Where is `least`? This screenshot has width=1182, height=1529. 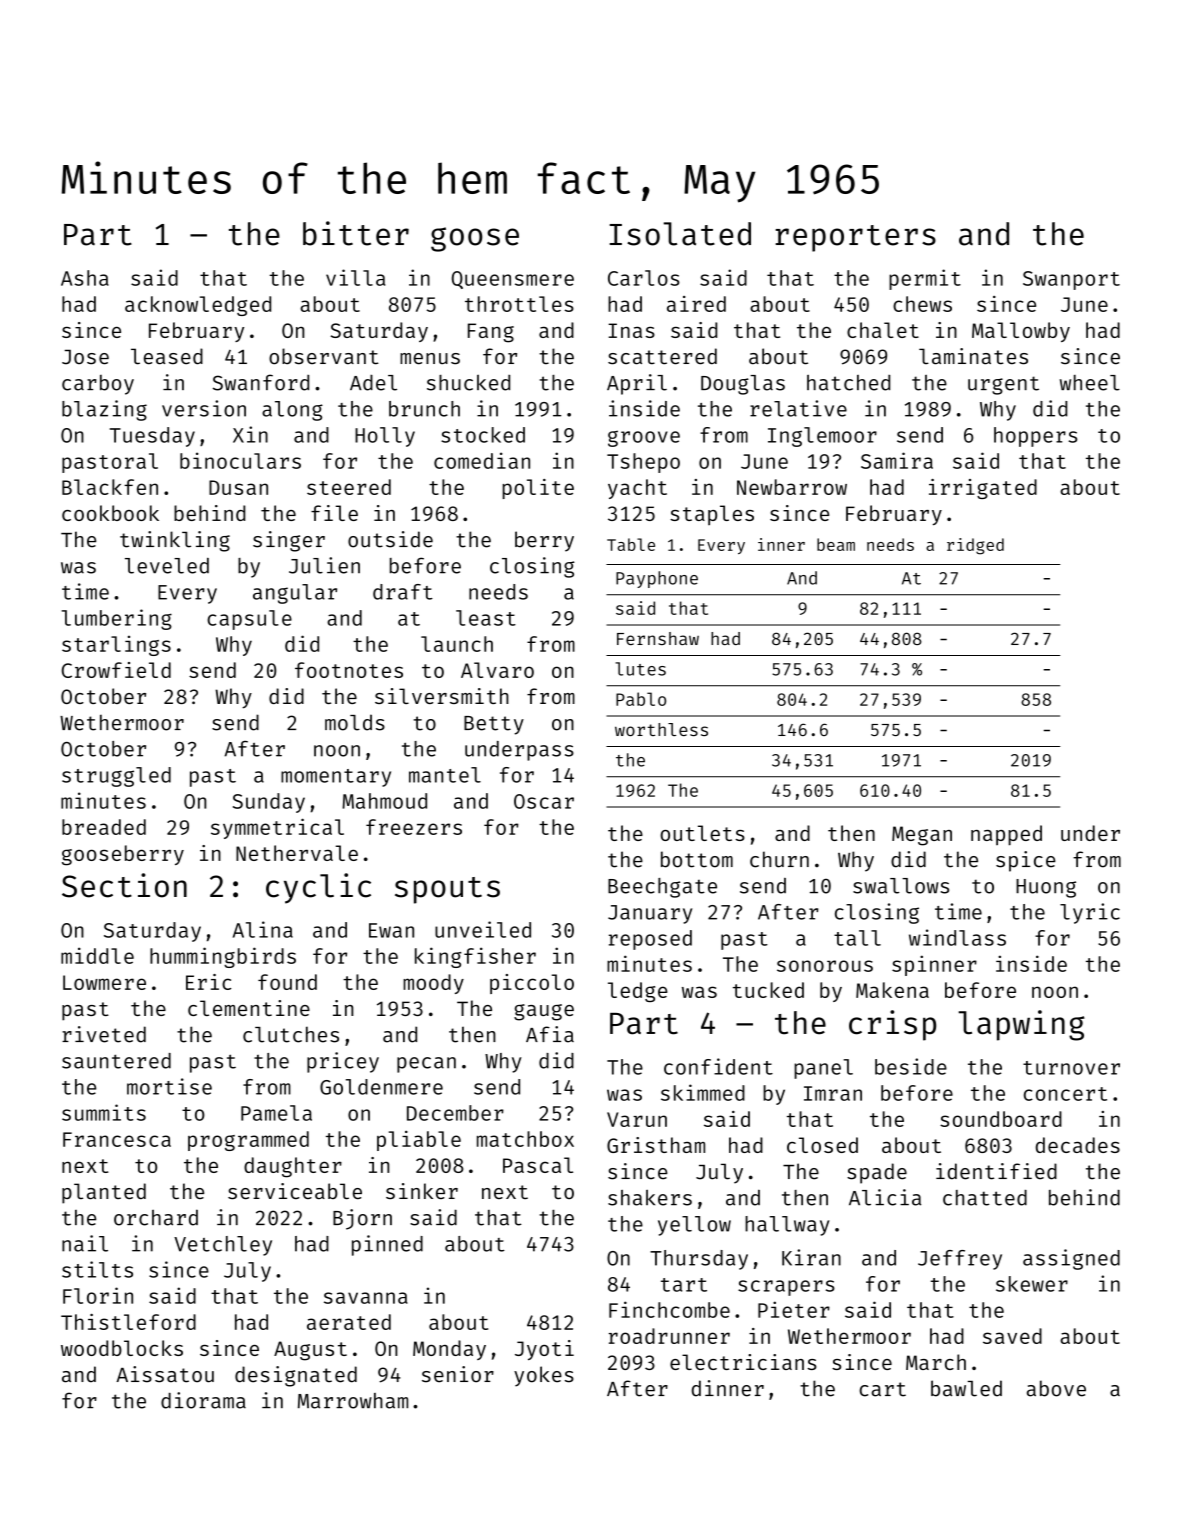
least is located at coordinates (486, 618).
